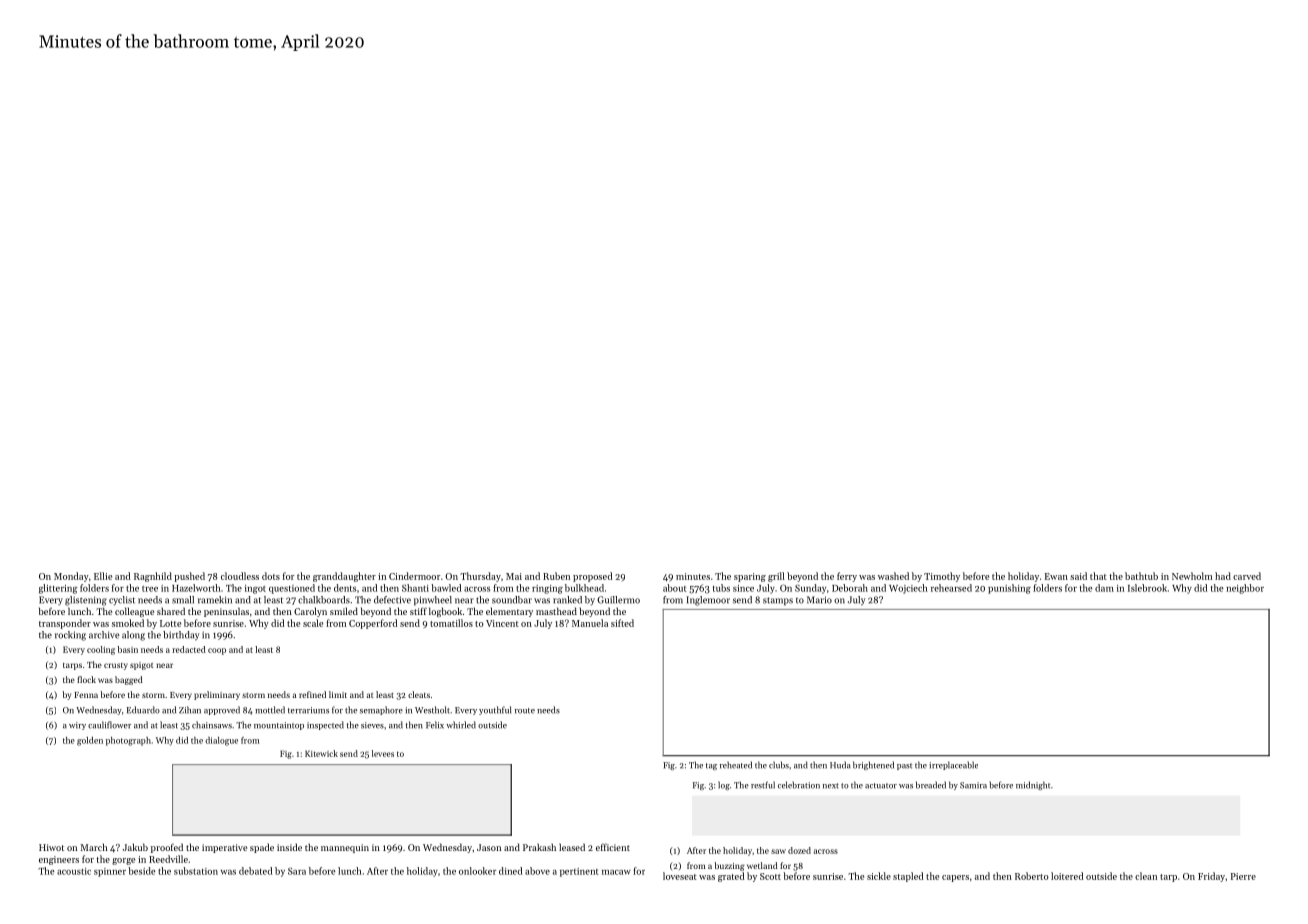 The width and height of the screenshot is (1308, 924). Describe the element at coordinates (893, 576) in the screenshot. I see `washed` at that location.
